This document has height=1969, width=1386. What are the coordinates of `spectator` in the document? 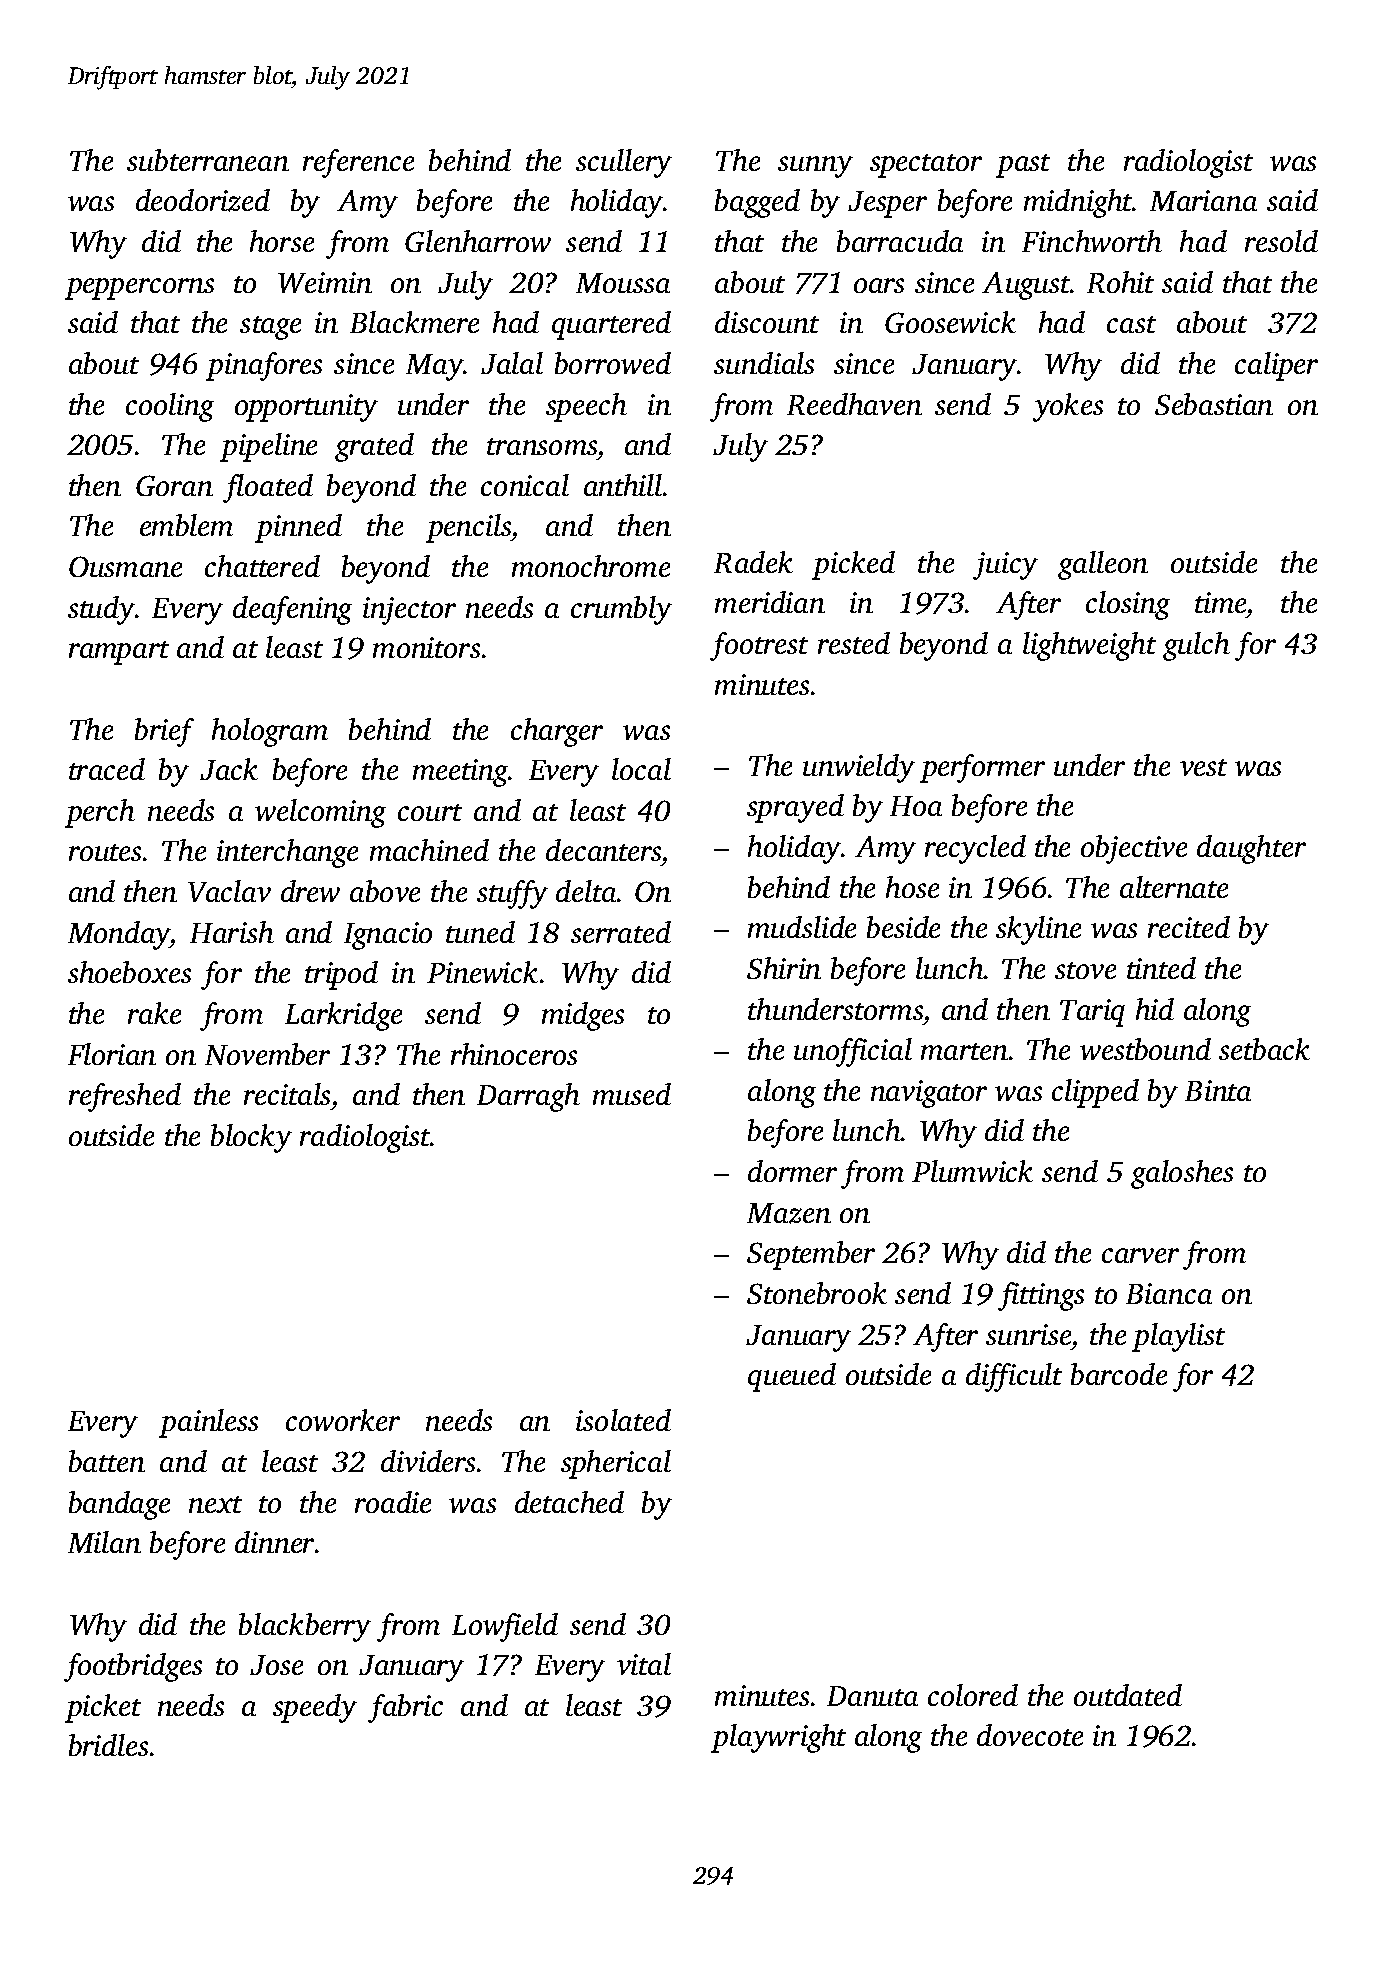 It's located at (926, 166).
